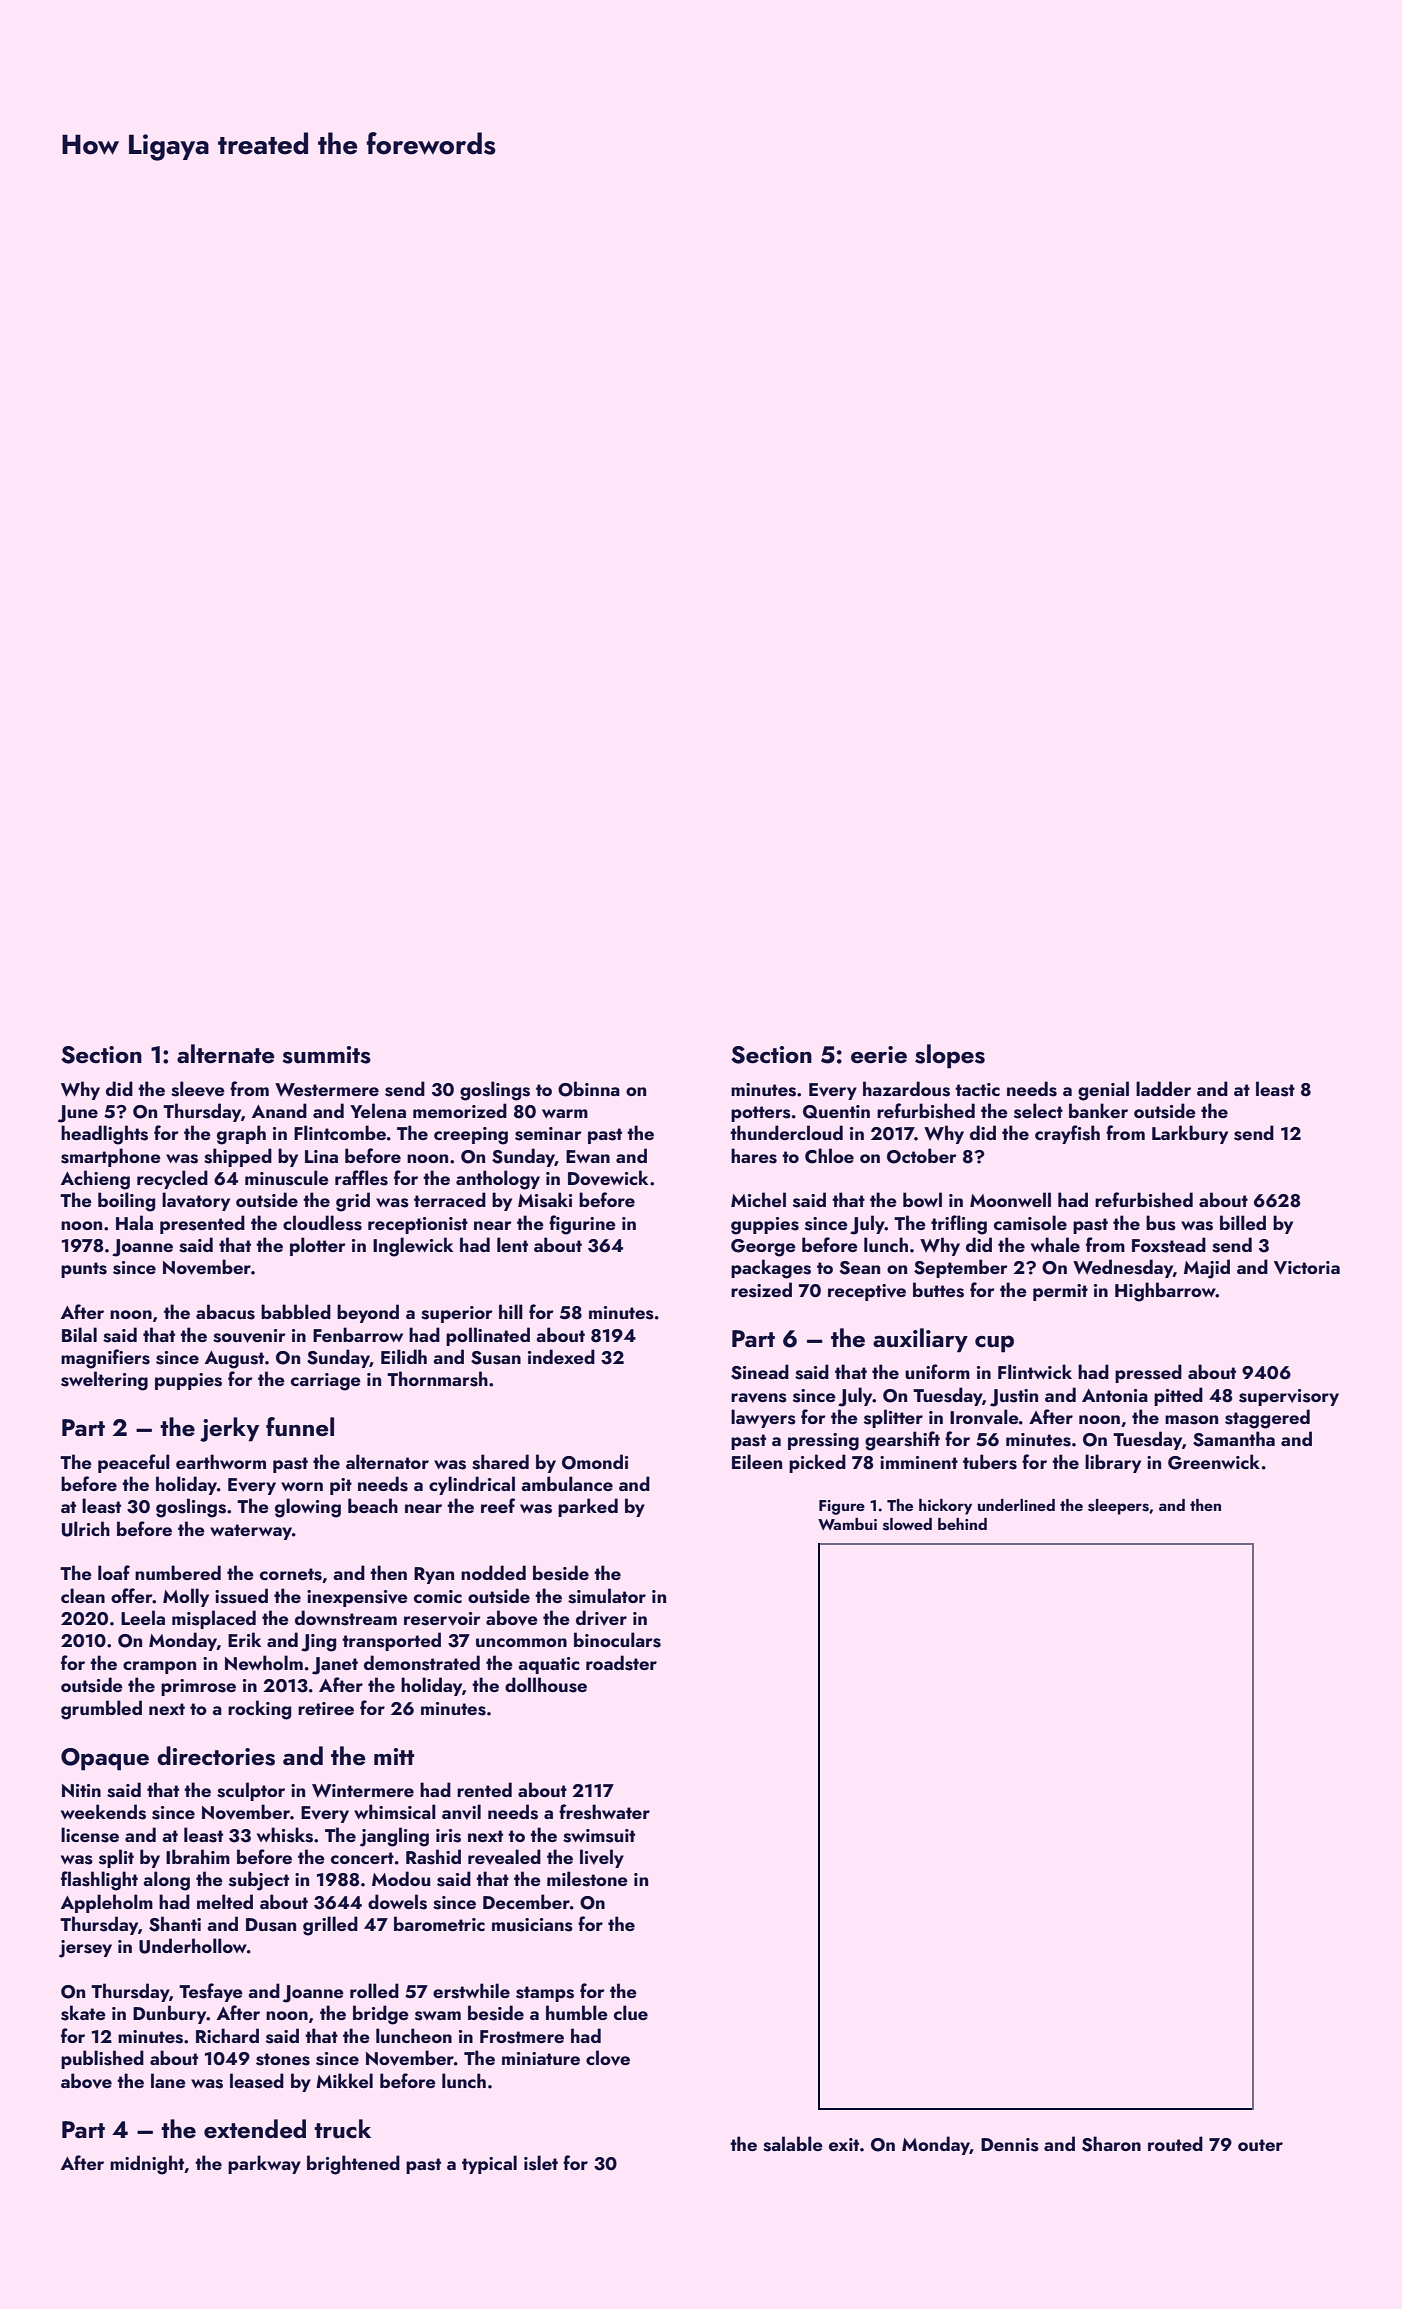 This screenshot has height=2309, width=1402. Describe the element at coordinates (255, 2128) in the screenshot. I see `extended` at that location.
